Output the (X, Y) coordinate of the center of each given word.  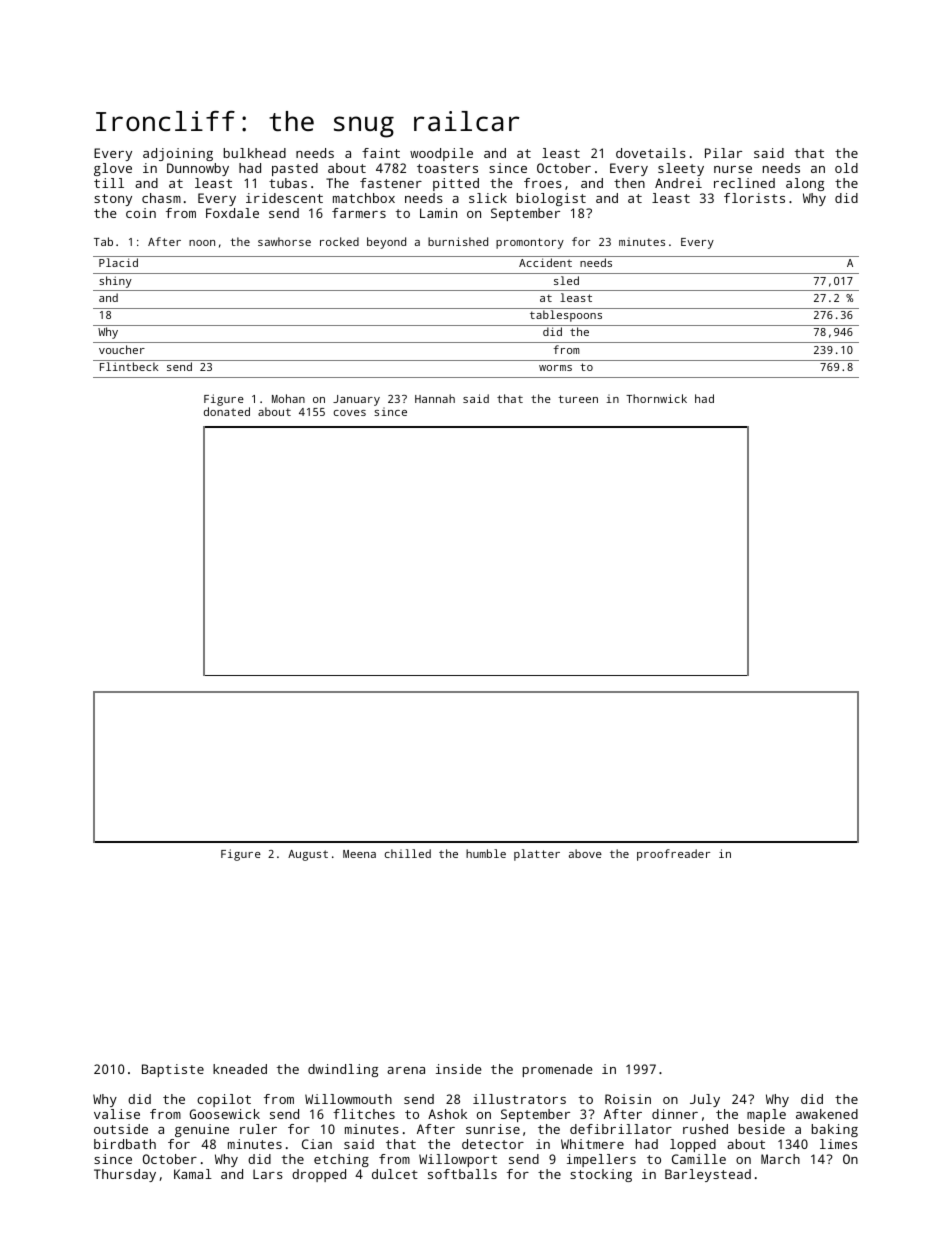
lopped (693, 1145)
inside (459, 1069)
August (308, 855)
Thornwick (656, 398)
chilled (408, 853)
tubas (288, 183)
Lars (268, 1174)
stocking (601, 1175)
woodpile (441, 154)
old (846, 168)
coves (350, 413)
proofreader (673, 855)
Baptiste (173, 1070)
